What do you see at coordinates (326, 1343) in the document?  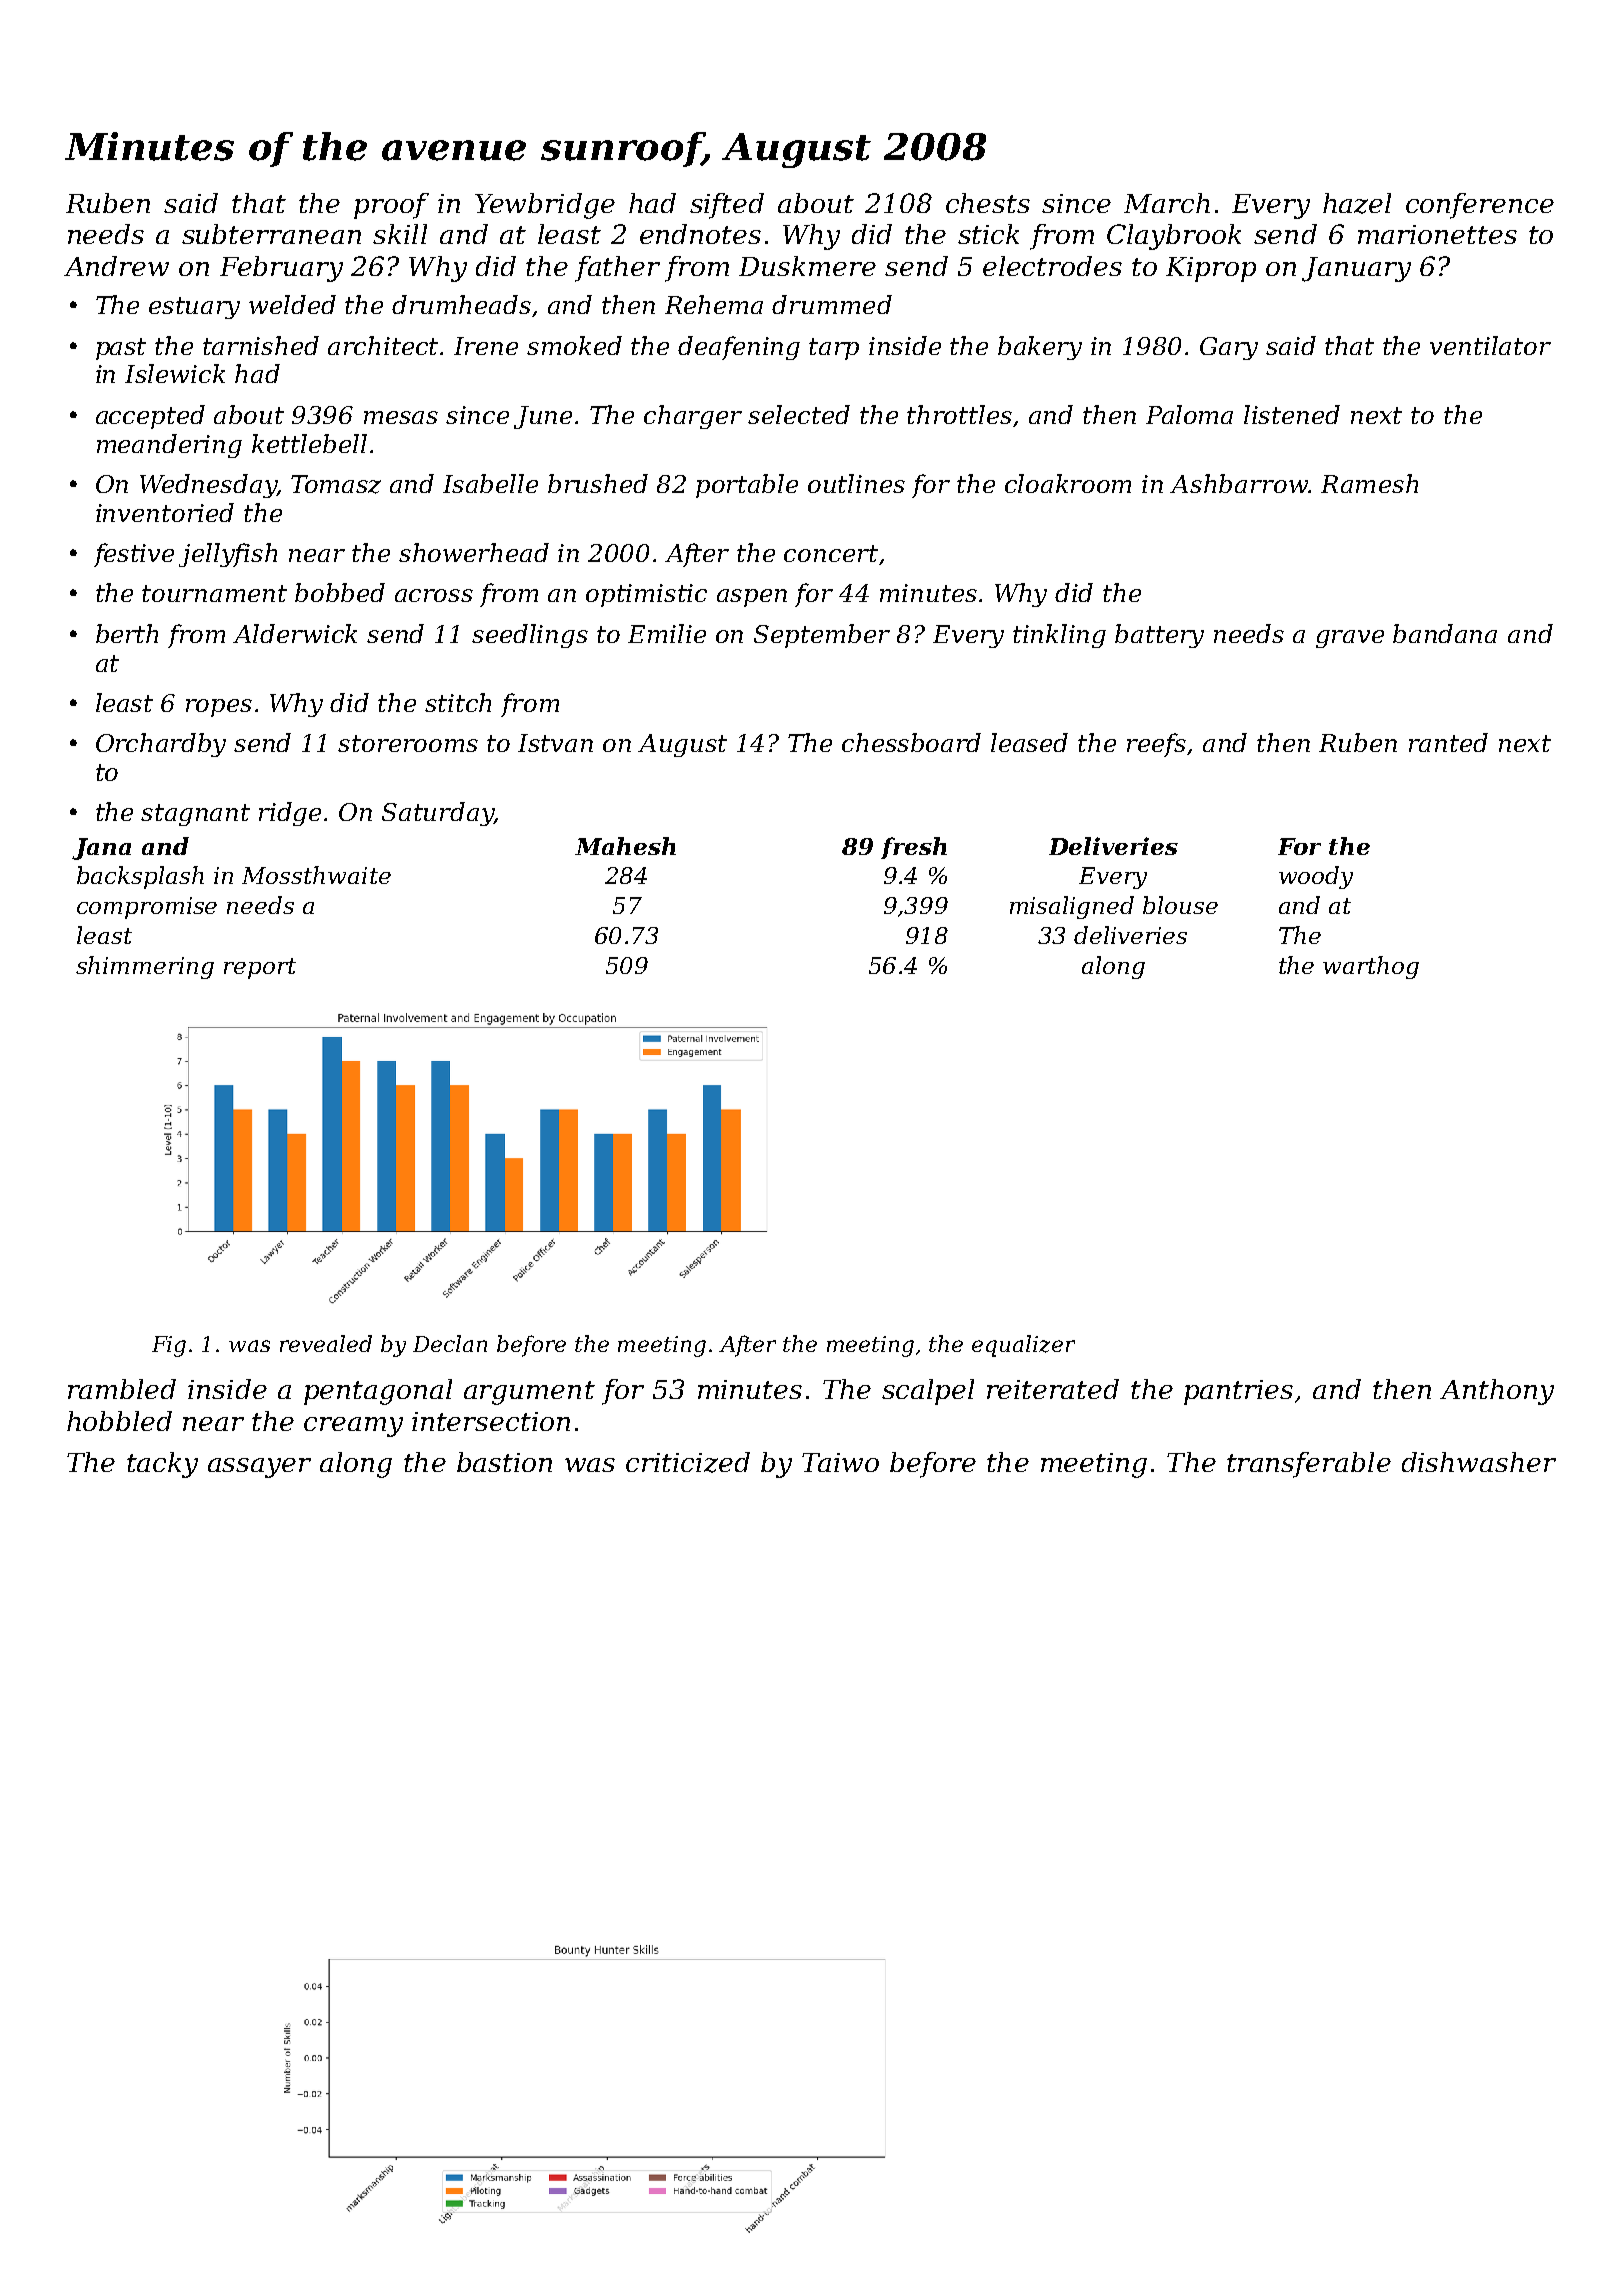 I see `revealed` at bounding box center [326, 1343].
